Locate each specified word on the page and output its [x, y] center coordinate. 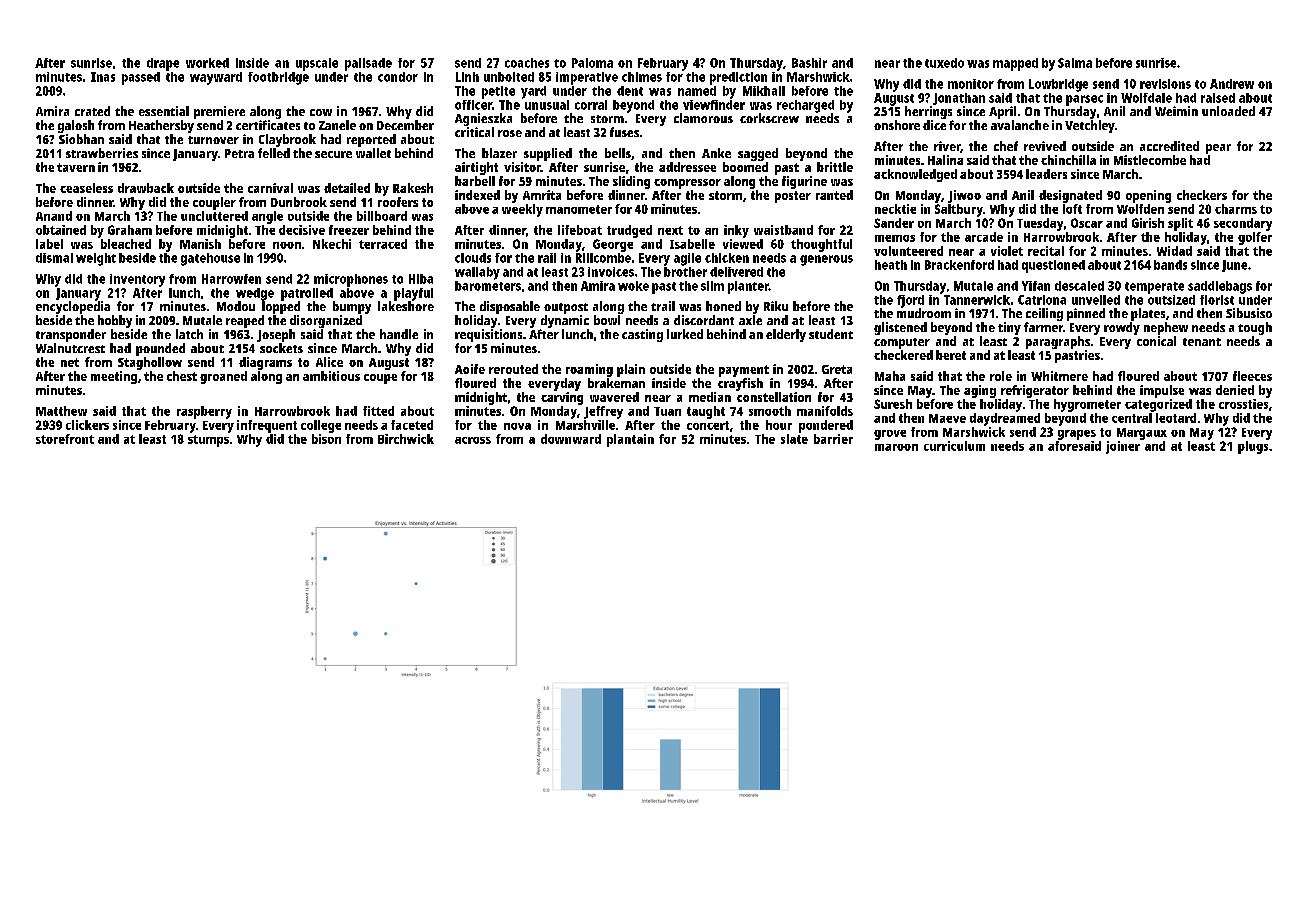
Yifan [1036, 286]
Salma [1075, 63]
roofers [398, 202]
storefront [65, 439]
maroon [896, 447]
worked [207, 63]
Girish [1148, 223]
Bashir [809, 63]
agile [687, 259]
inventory [137, 280]
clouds [473, 258]
